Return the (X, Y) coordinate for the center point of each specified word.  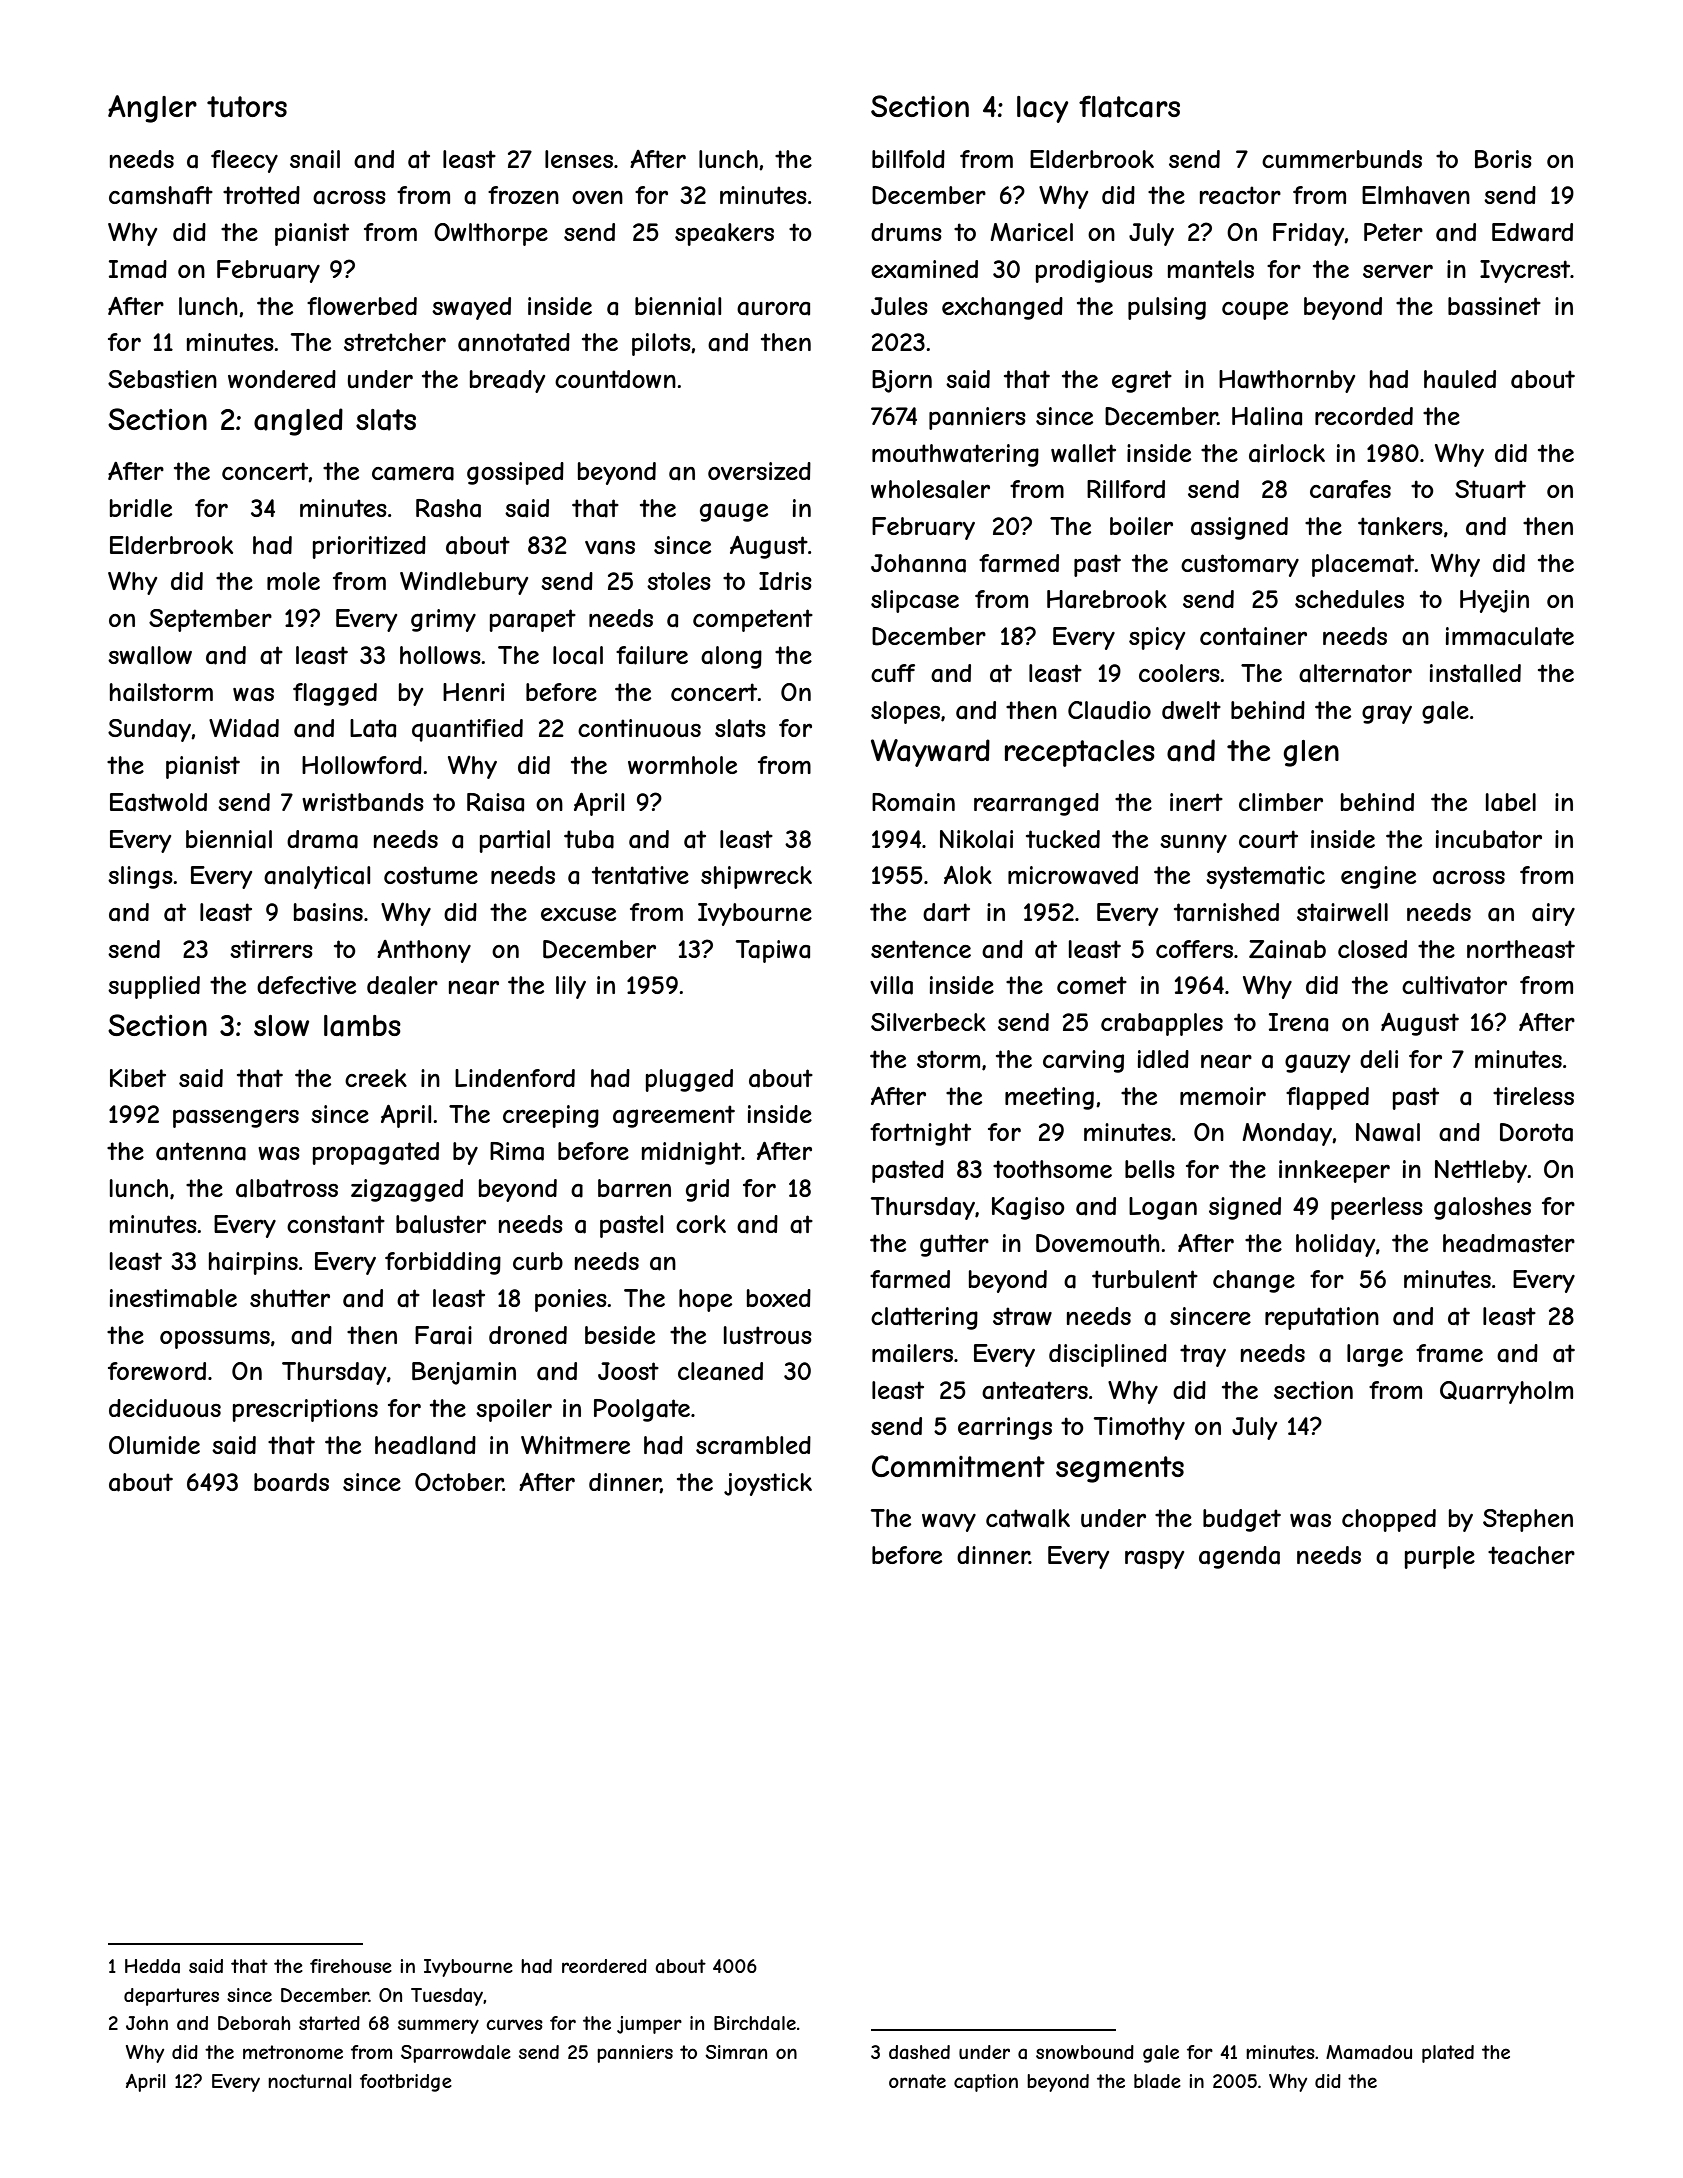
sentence (921, 949)
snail (315, 159)
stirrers (271, 949)
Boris (1503, 159)
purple (1440, 1557)
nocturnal (309, 2081)
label (1511, 802)
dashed (919, 2052)
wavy (949, 1523)
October (459, 1482)
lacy (1042, 109)
